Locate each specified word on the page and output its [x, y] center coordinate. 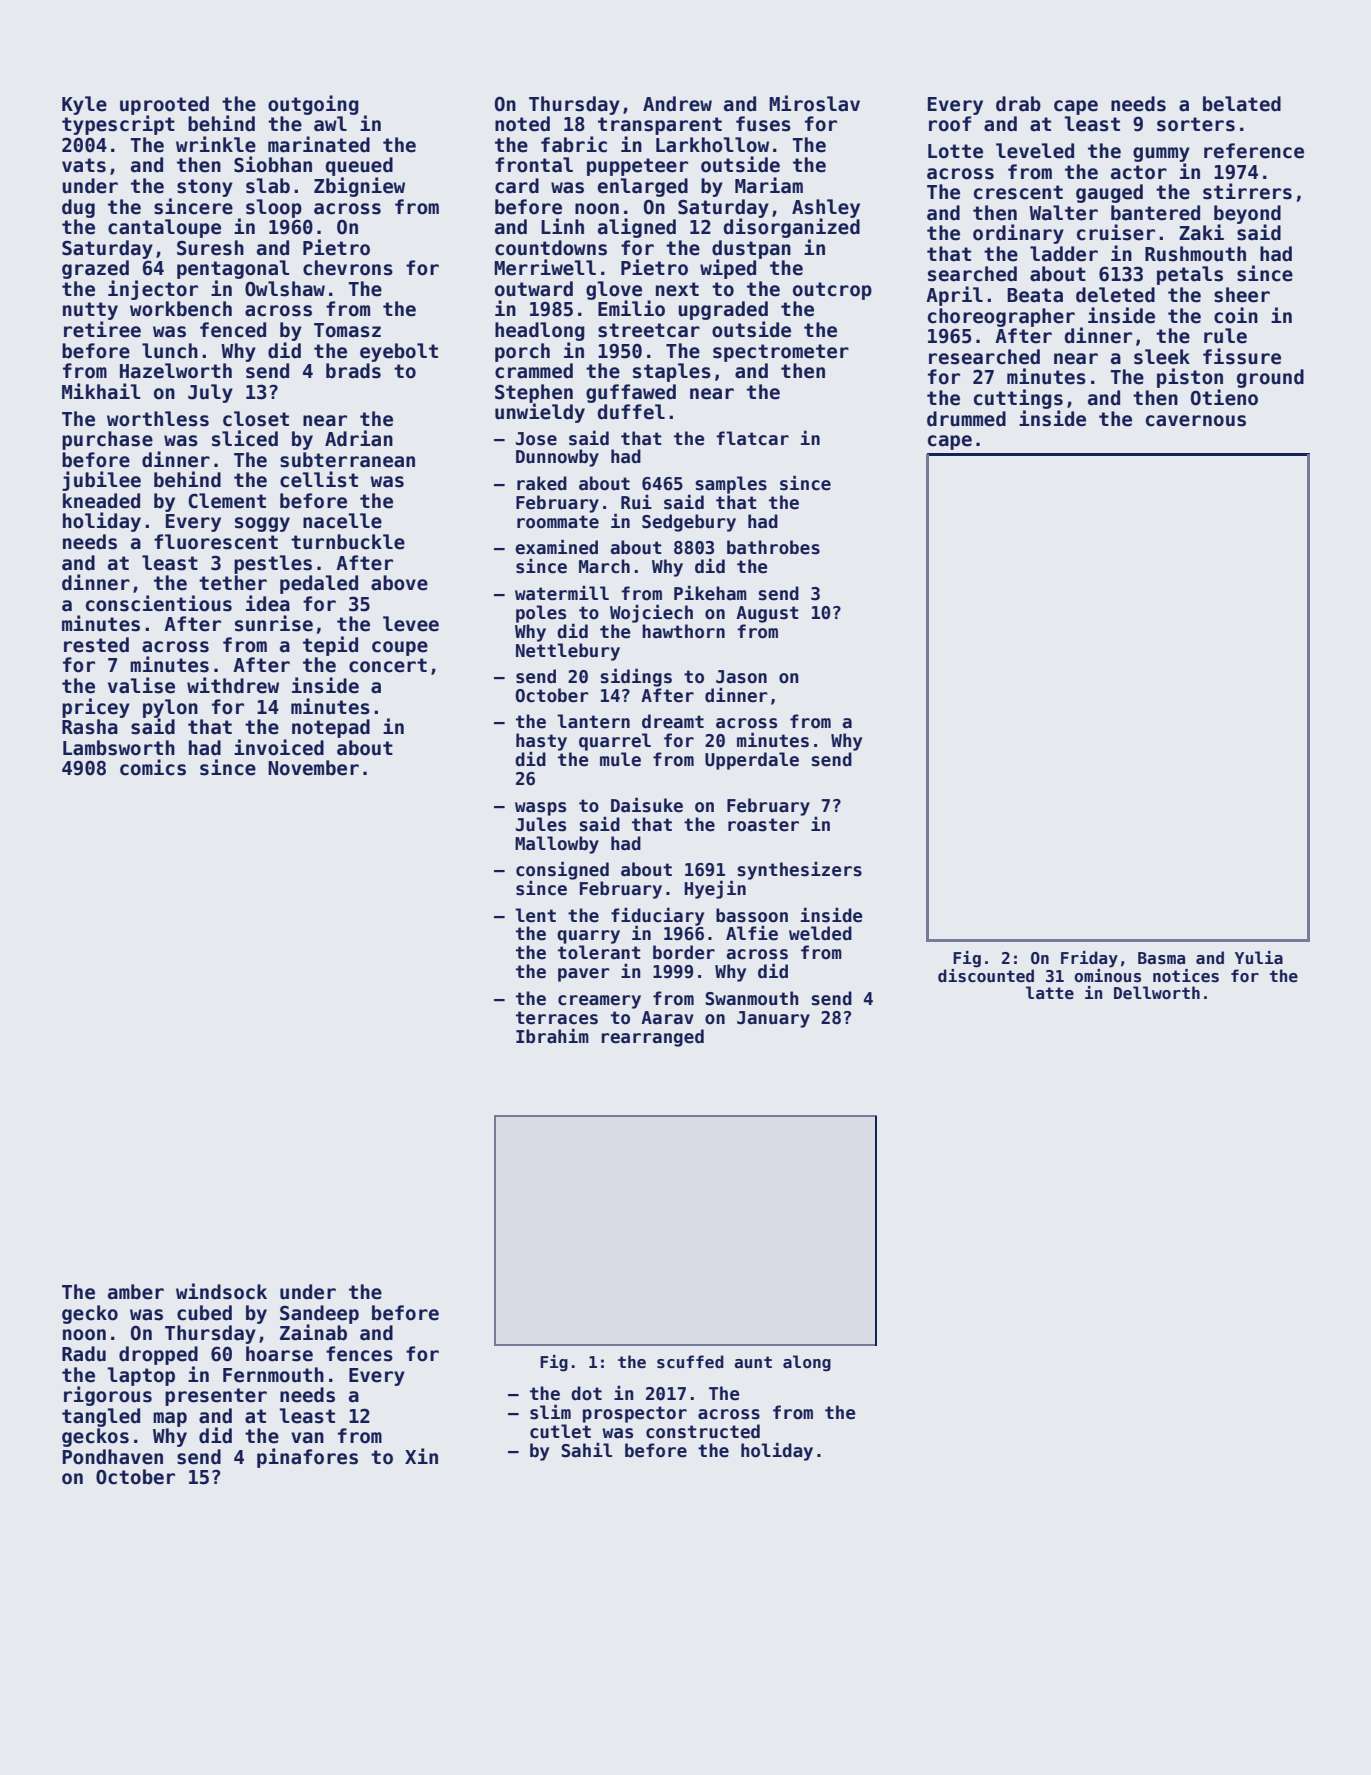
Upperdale [752, 761]
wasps [540, 809]
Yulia [1259, 957]
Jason [741, 677]
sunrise [274, 623]
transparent [660, 126]
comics [153, 767]
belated [1242, 104]
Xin [421, 1456]
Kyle [84, 105]
